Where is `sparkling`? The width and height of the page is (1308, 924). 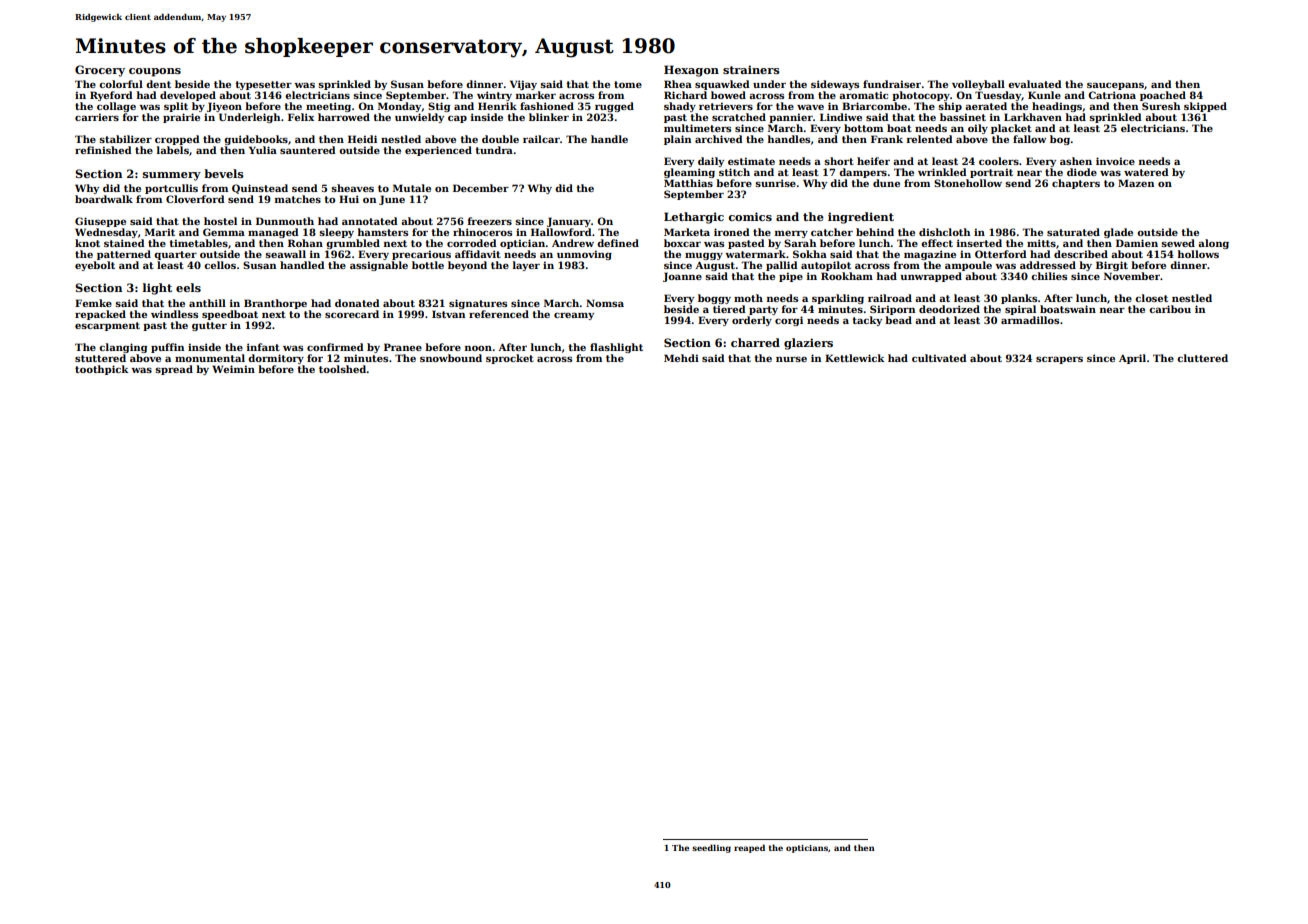 sparkling is located at coordinates (838, 299).
